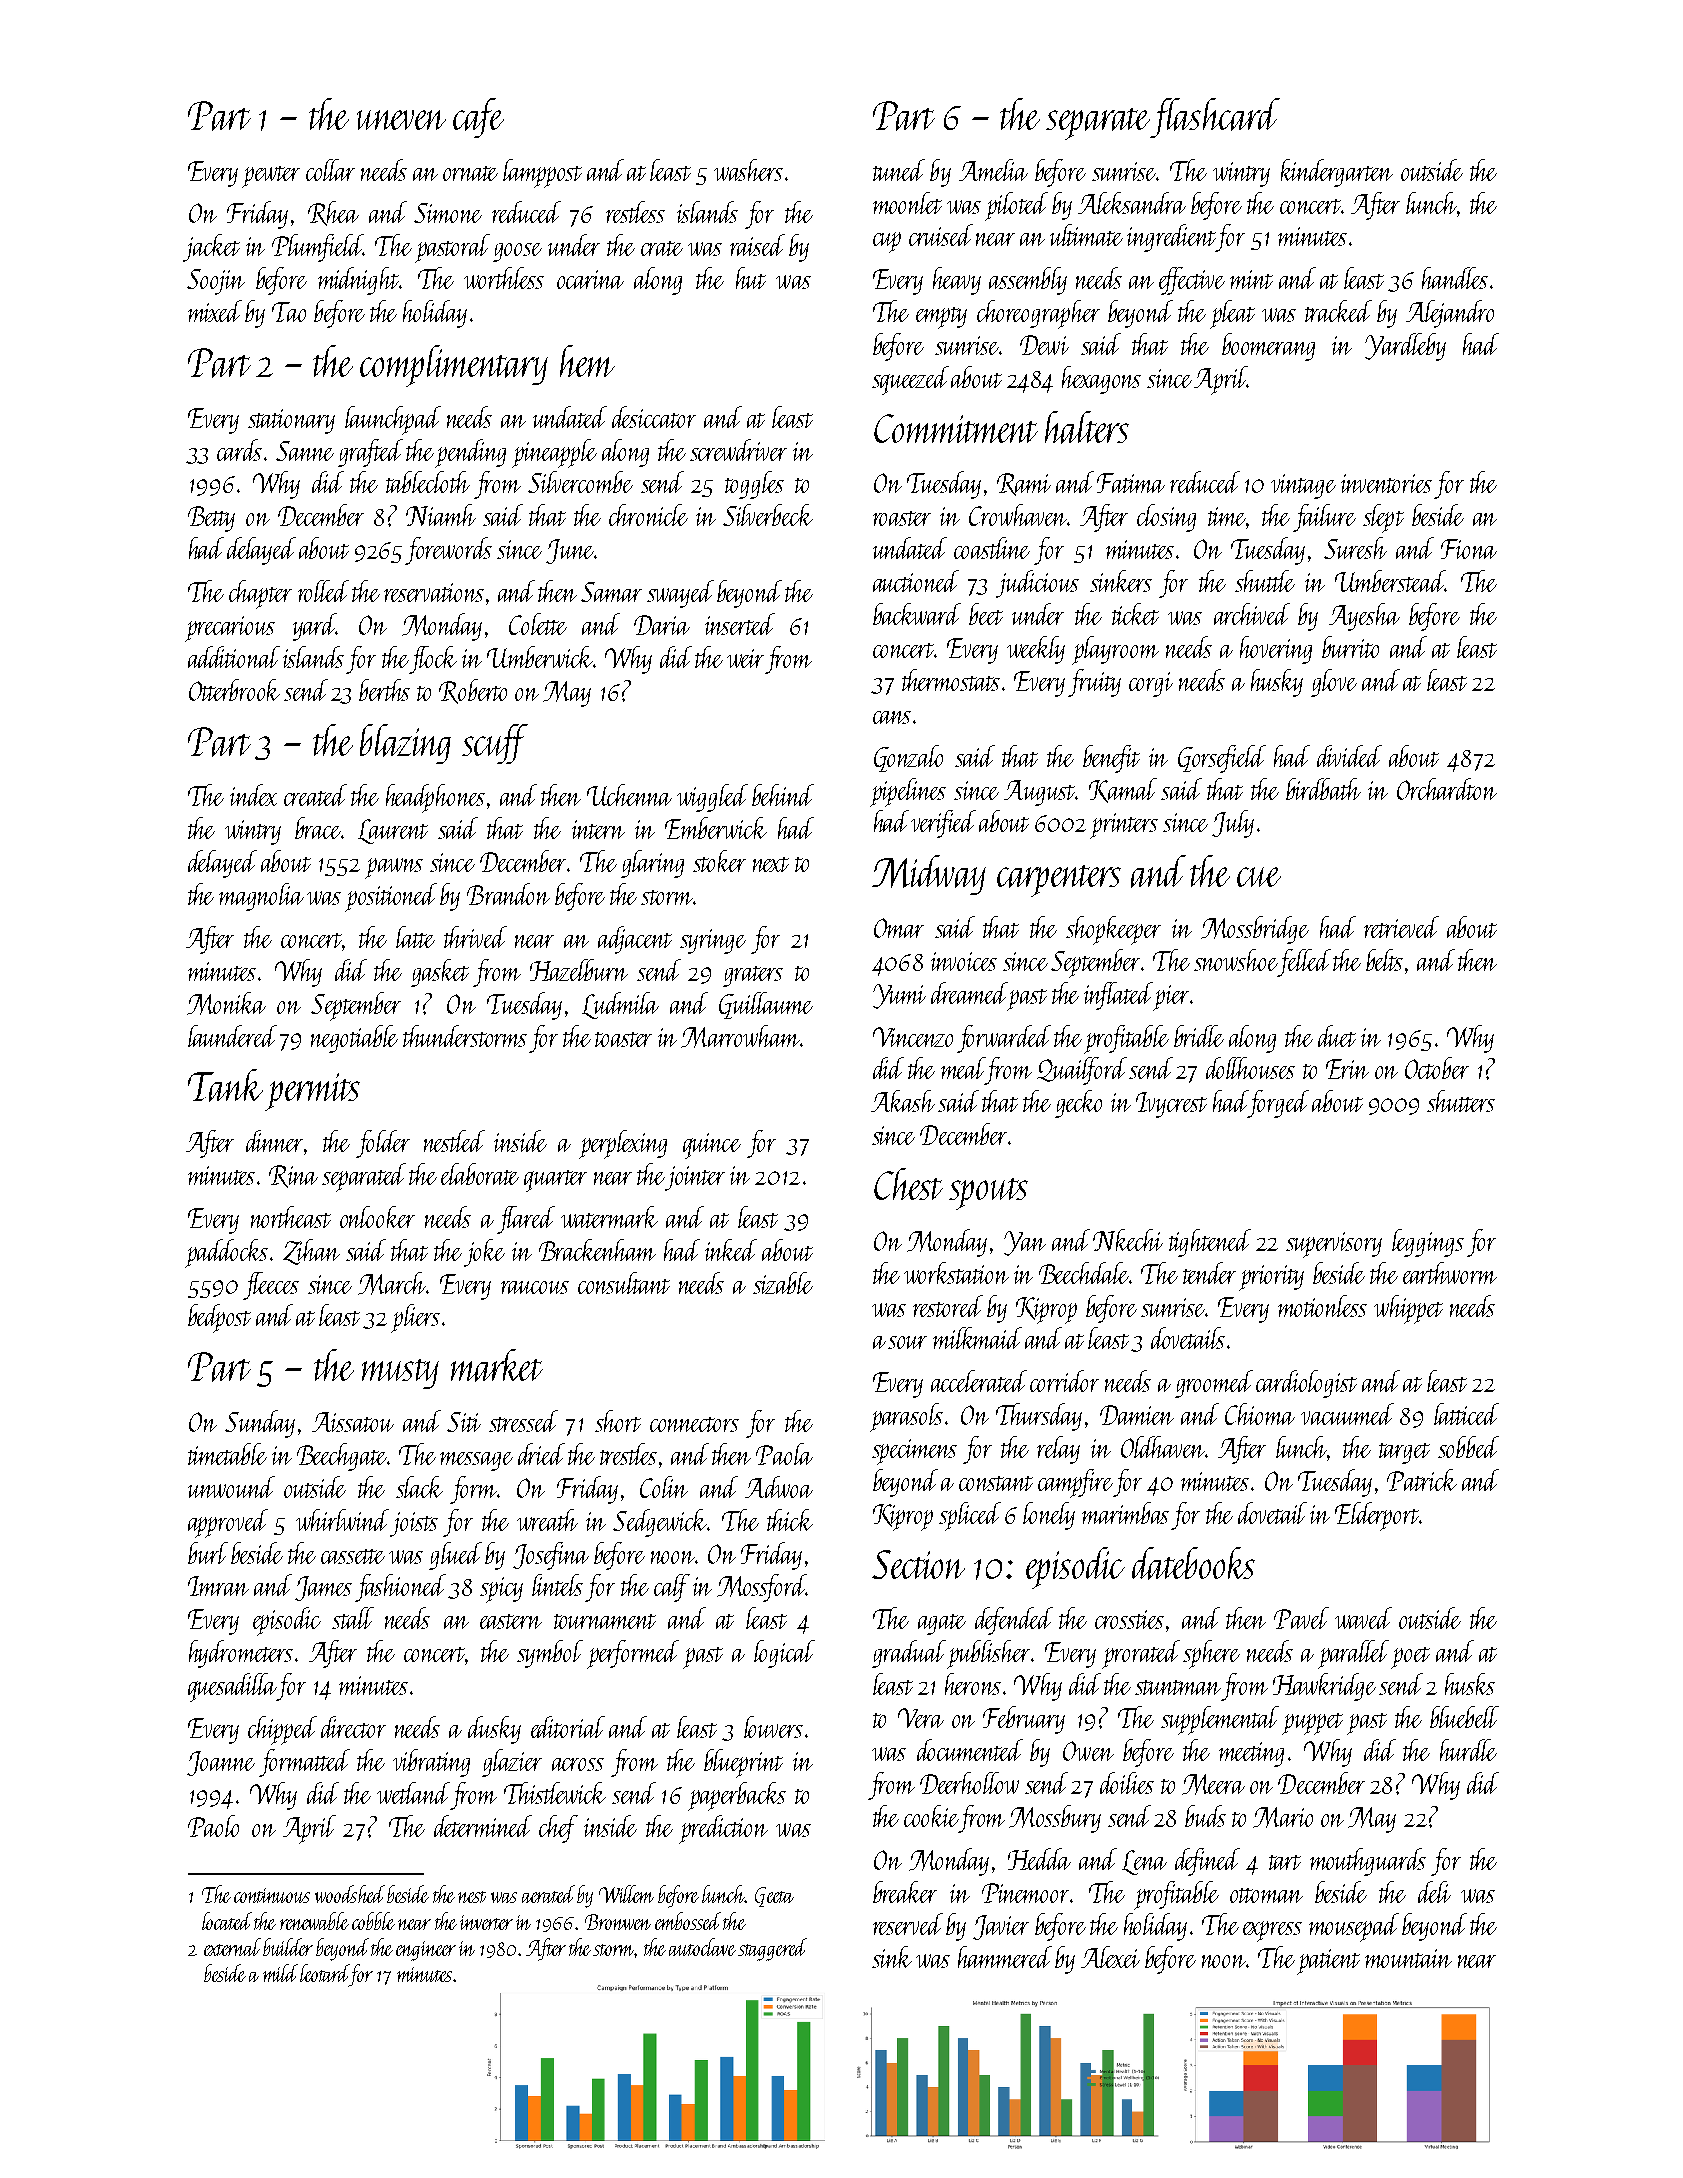  Describe the element at coordinates (1469, 549) in the image. I see `Fiona` at that location.
